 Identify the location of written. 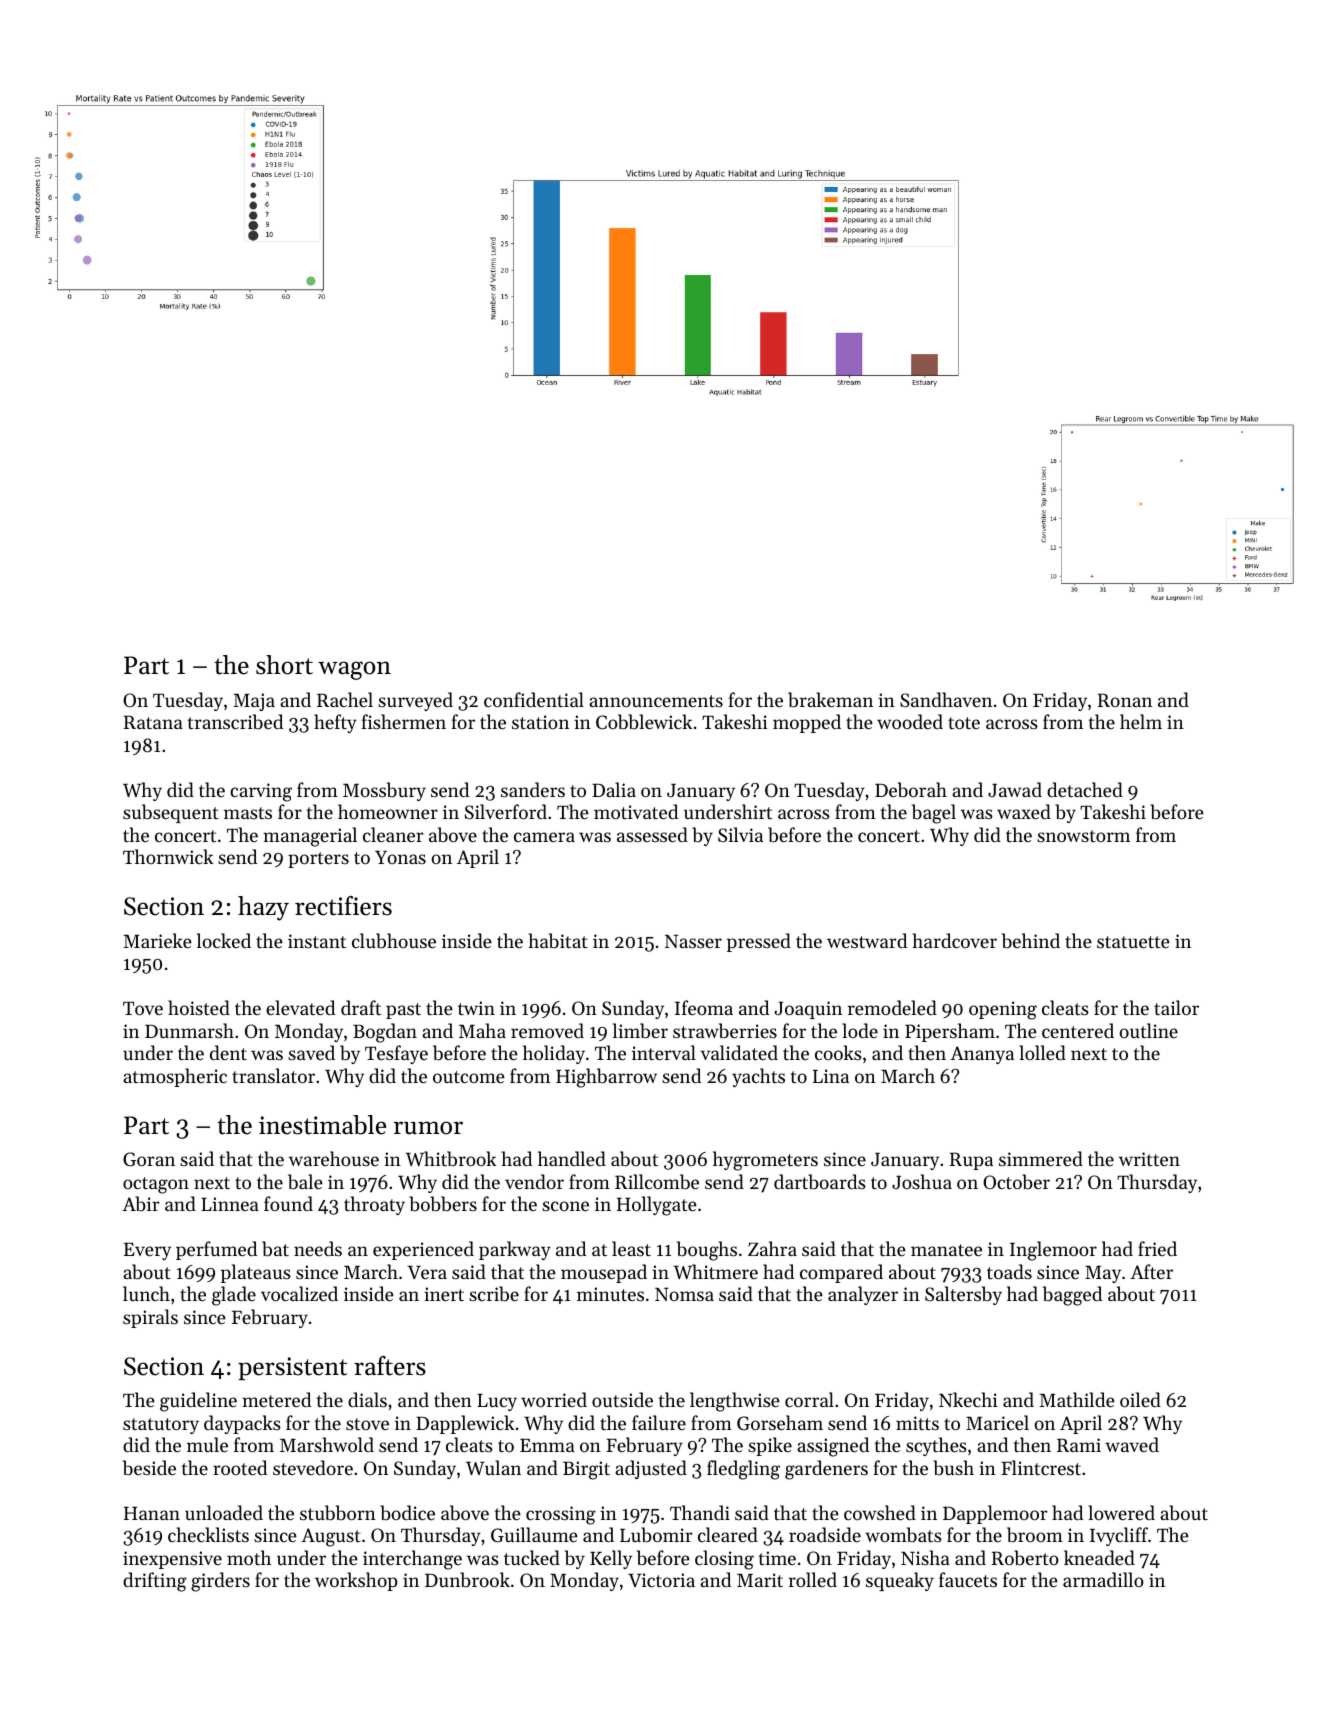
(1149, 1159).
